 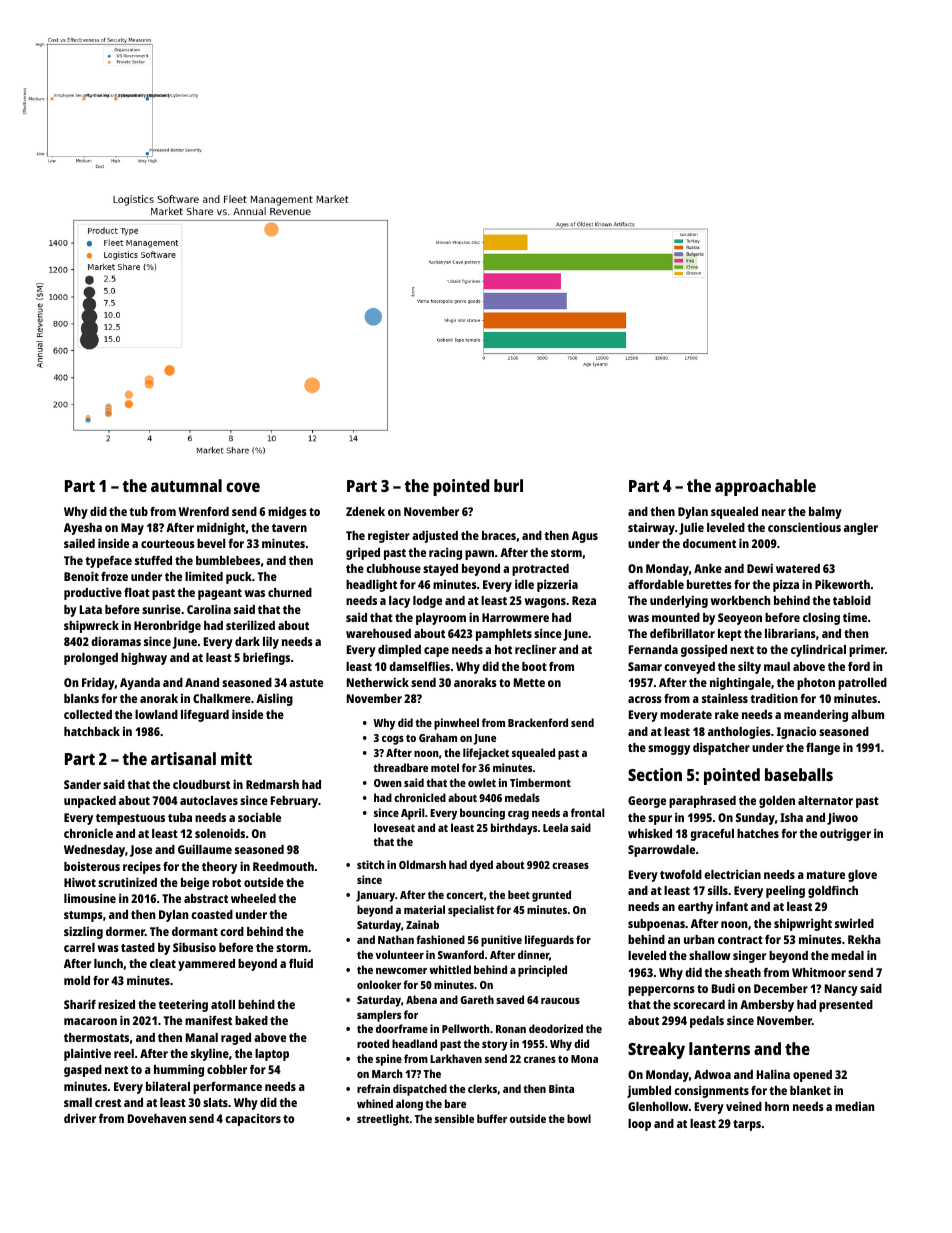 What do you see at coordinates (239, 578) in the screenshot?
I see `puck` at bounding box center [239, 578].
